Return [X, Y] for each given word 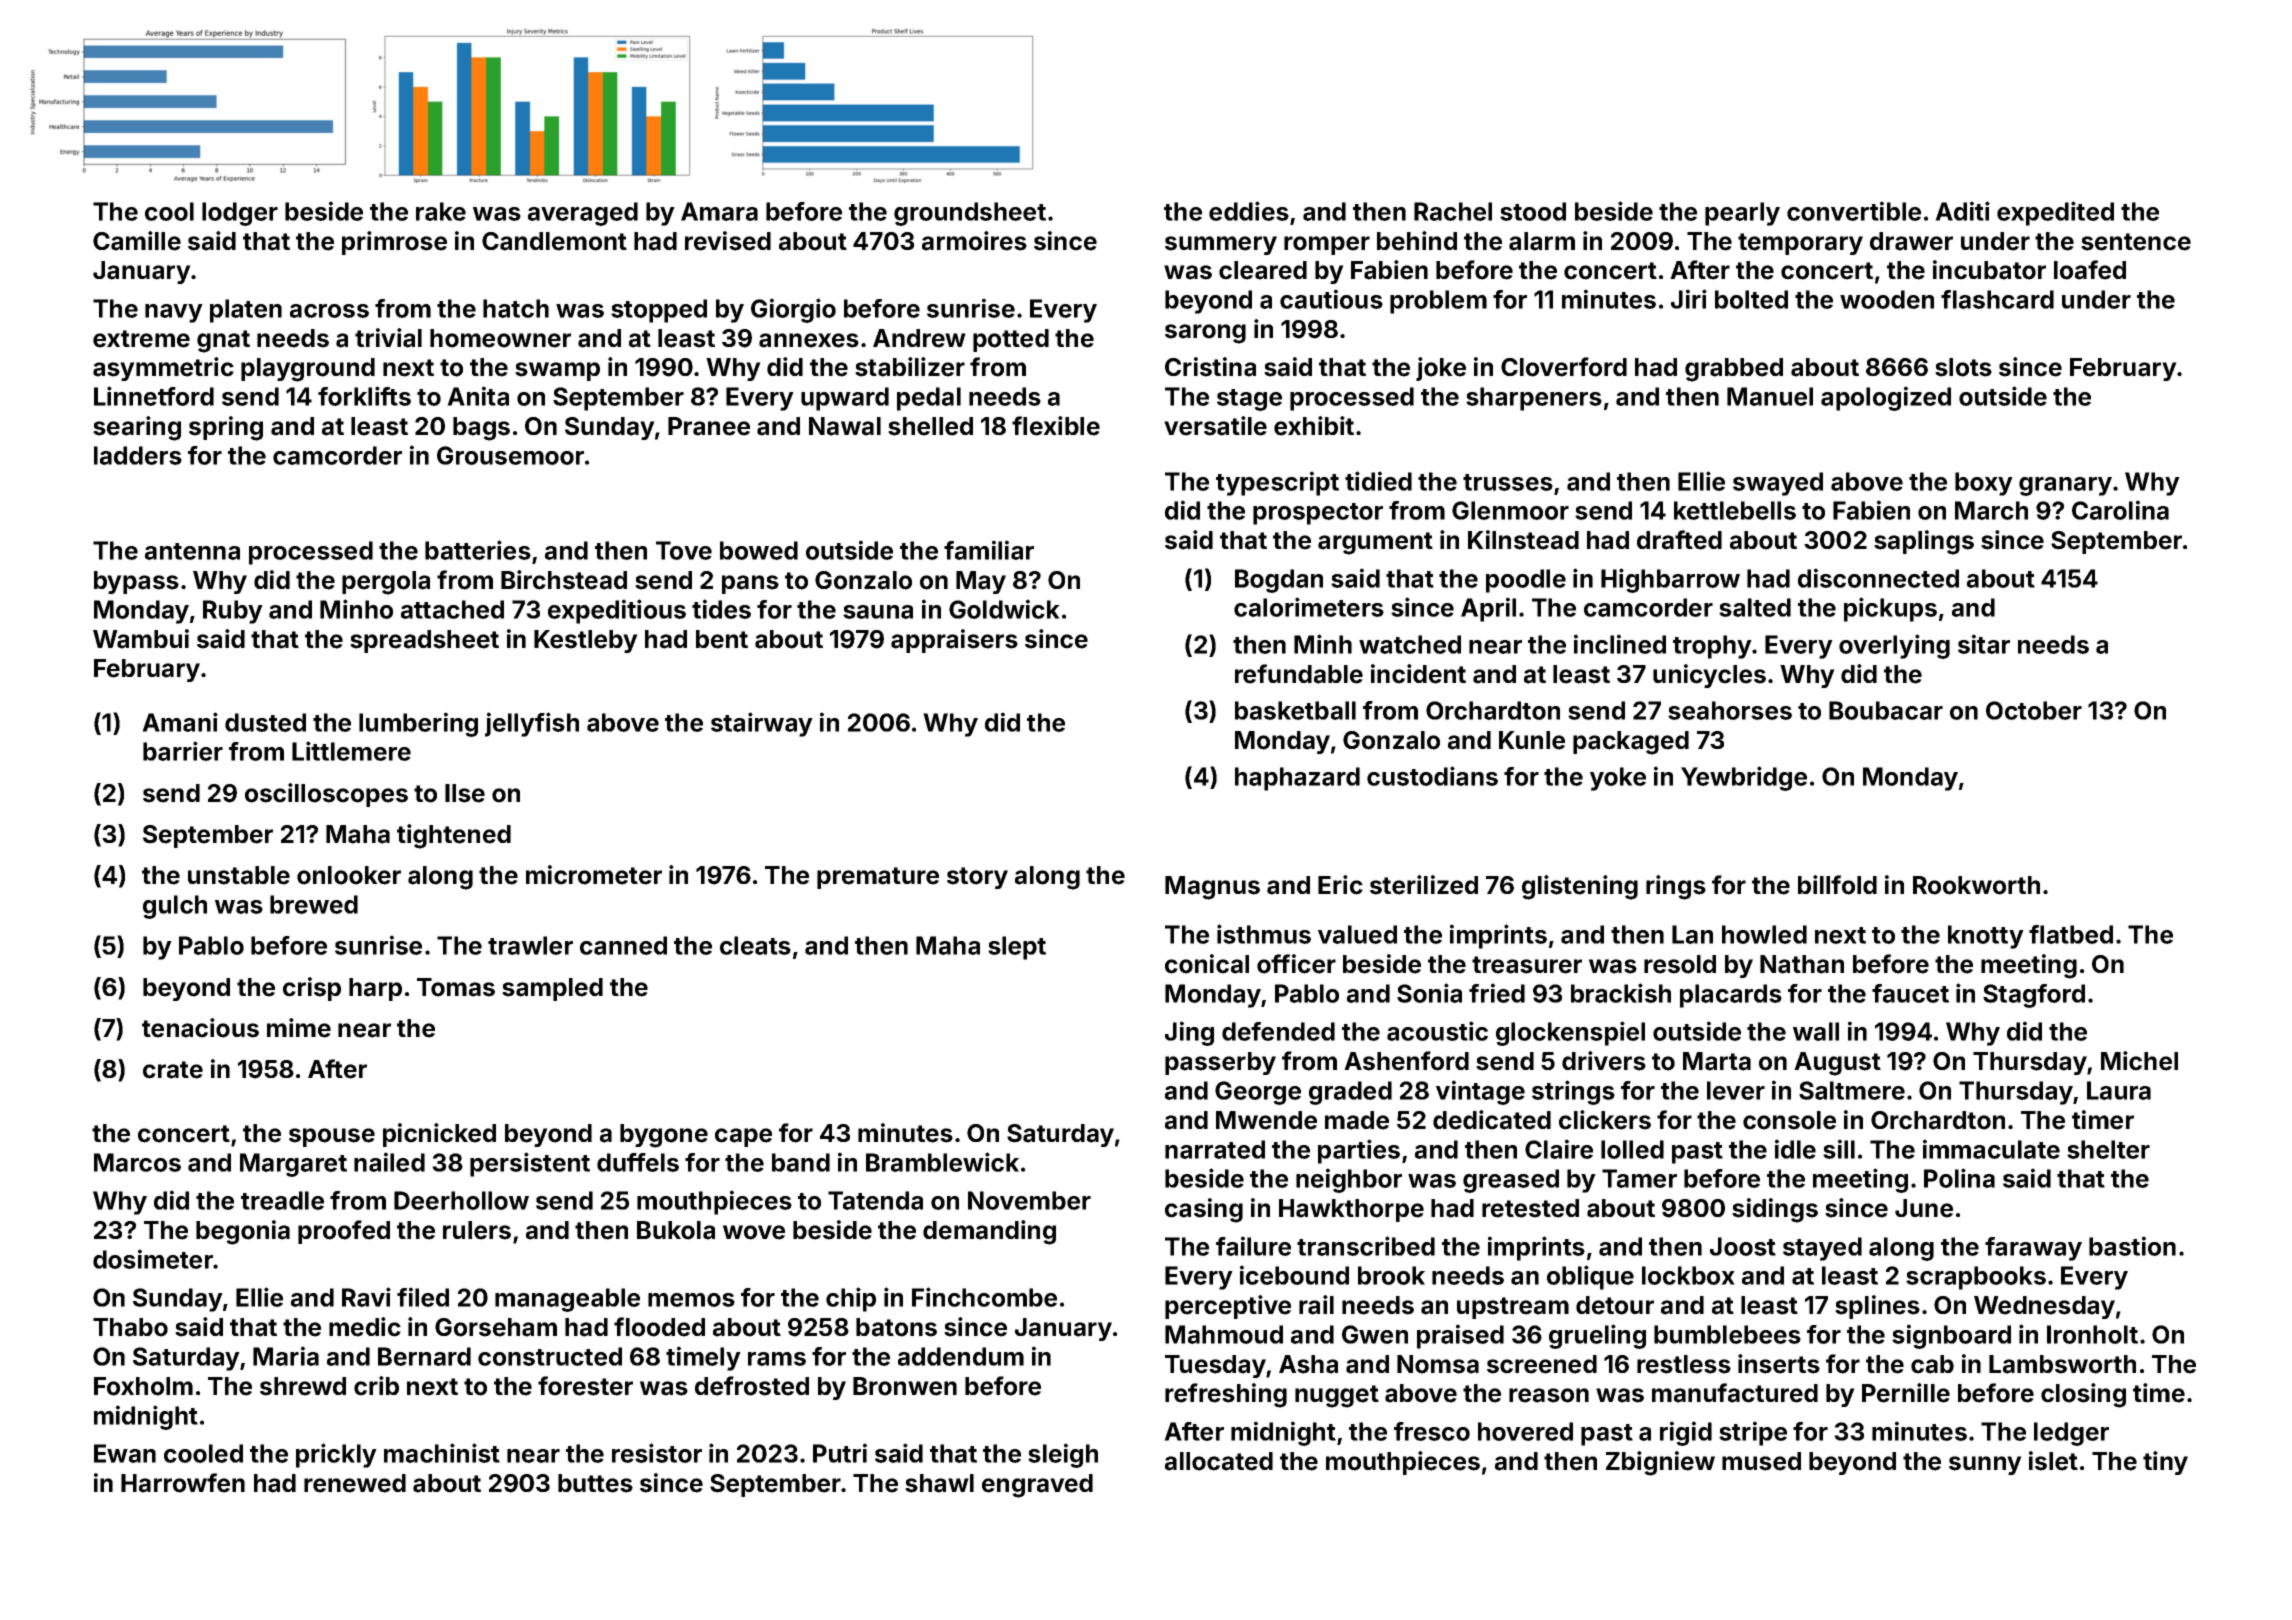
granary [2065, 486]
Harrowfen [183, 1483]
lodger [240, 214]
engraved [1037, 1486]
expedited [2055, 213]
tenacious [200, 1028]
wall [1816, 1031]
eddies [1249, 211]
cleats [755, 945]
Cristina [1210, 367]
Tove [684, 550]
